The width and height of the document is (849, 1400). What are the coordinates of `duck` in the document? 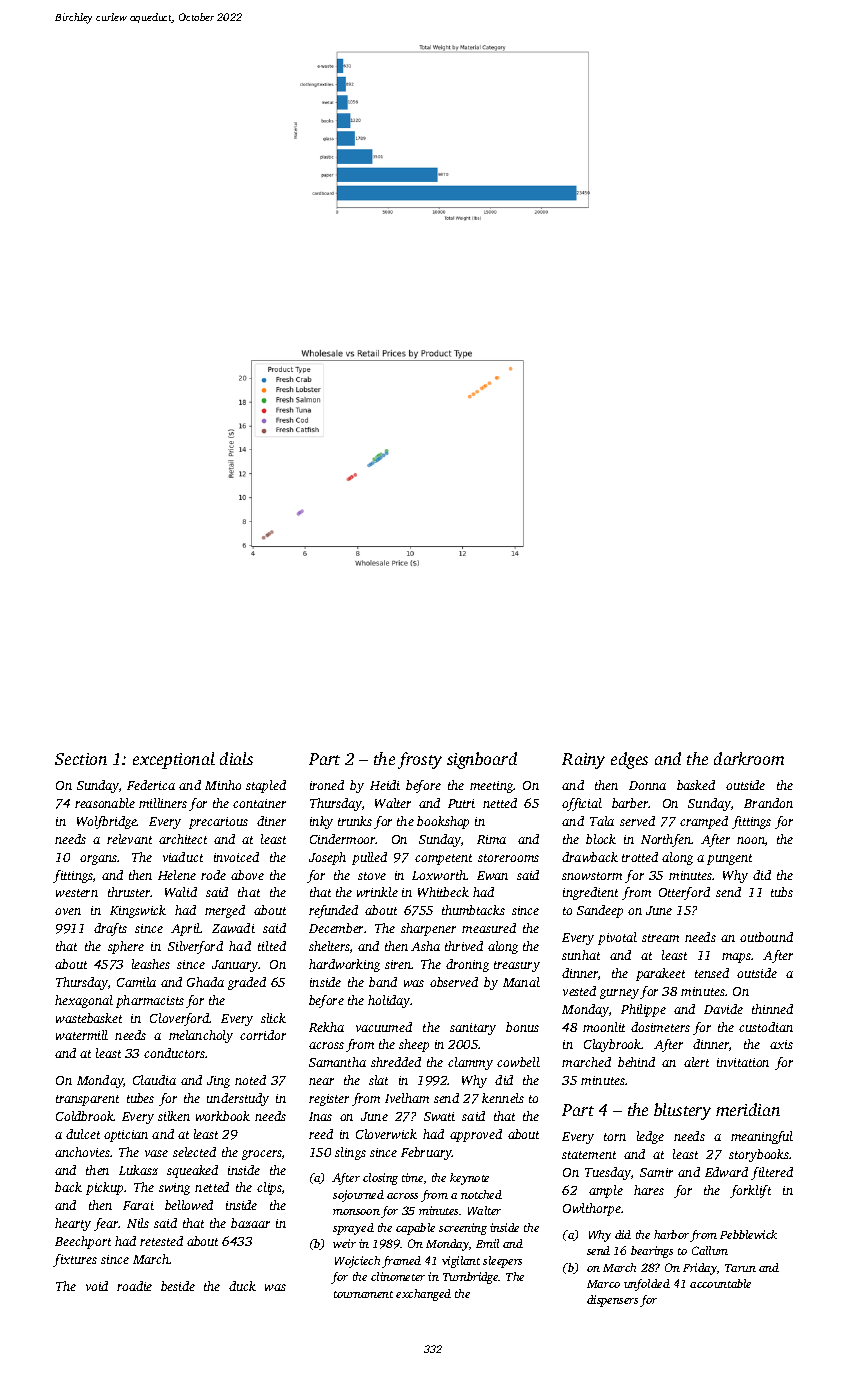 It's located at (242, 1286).
